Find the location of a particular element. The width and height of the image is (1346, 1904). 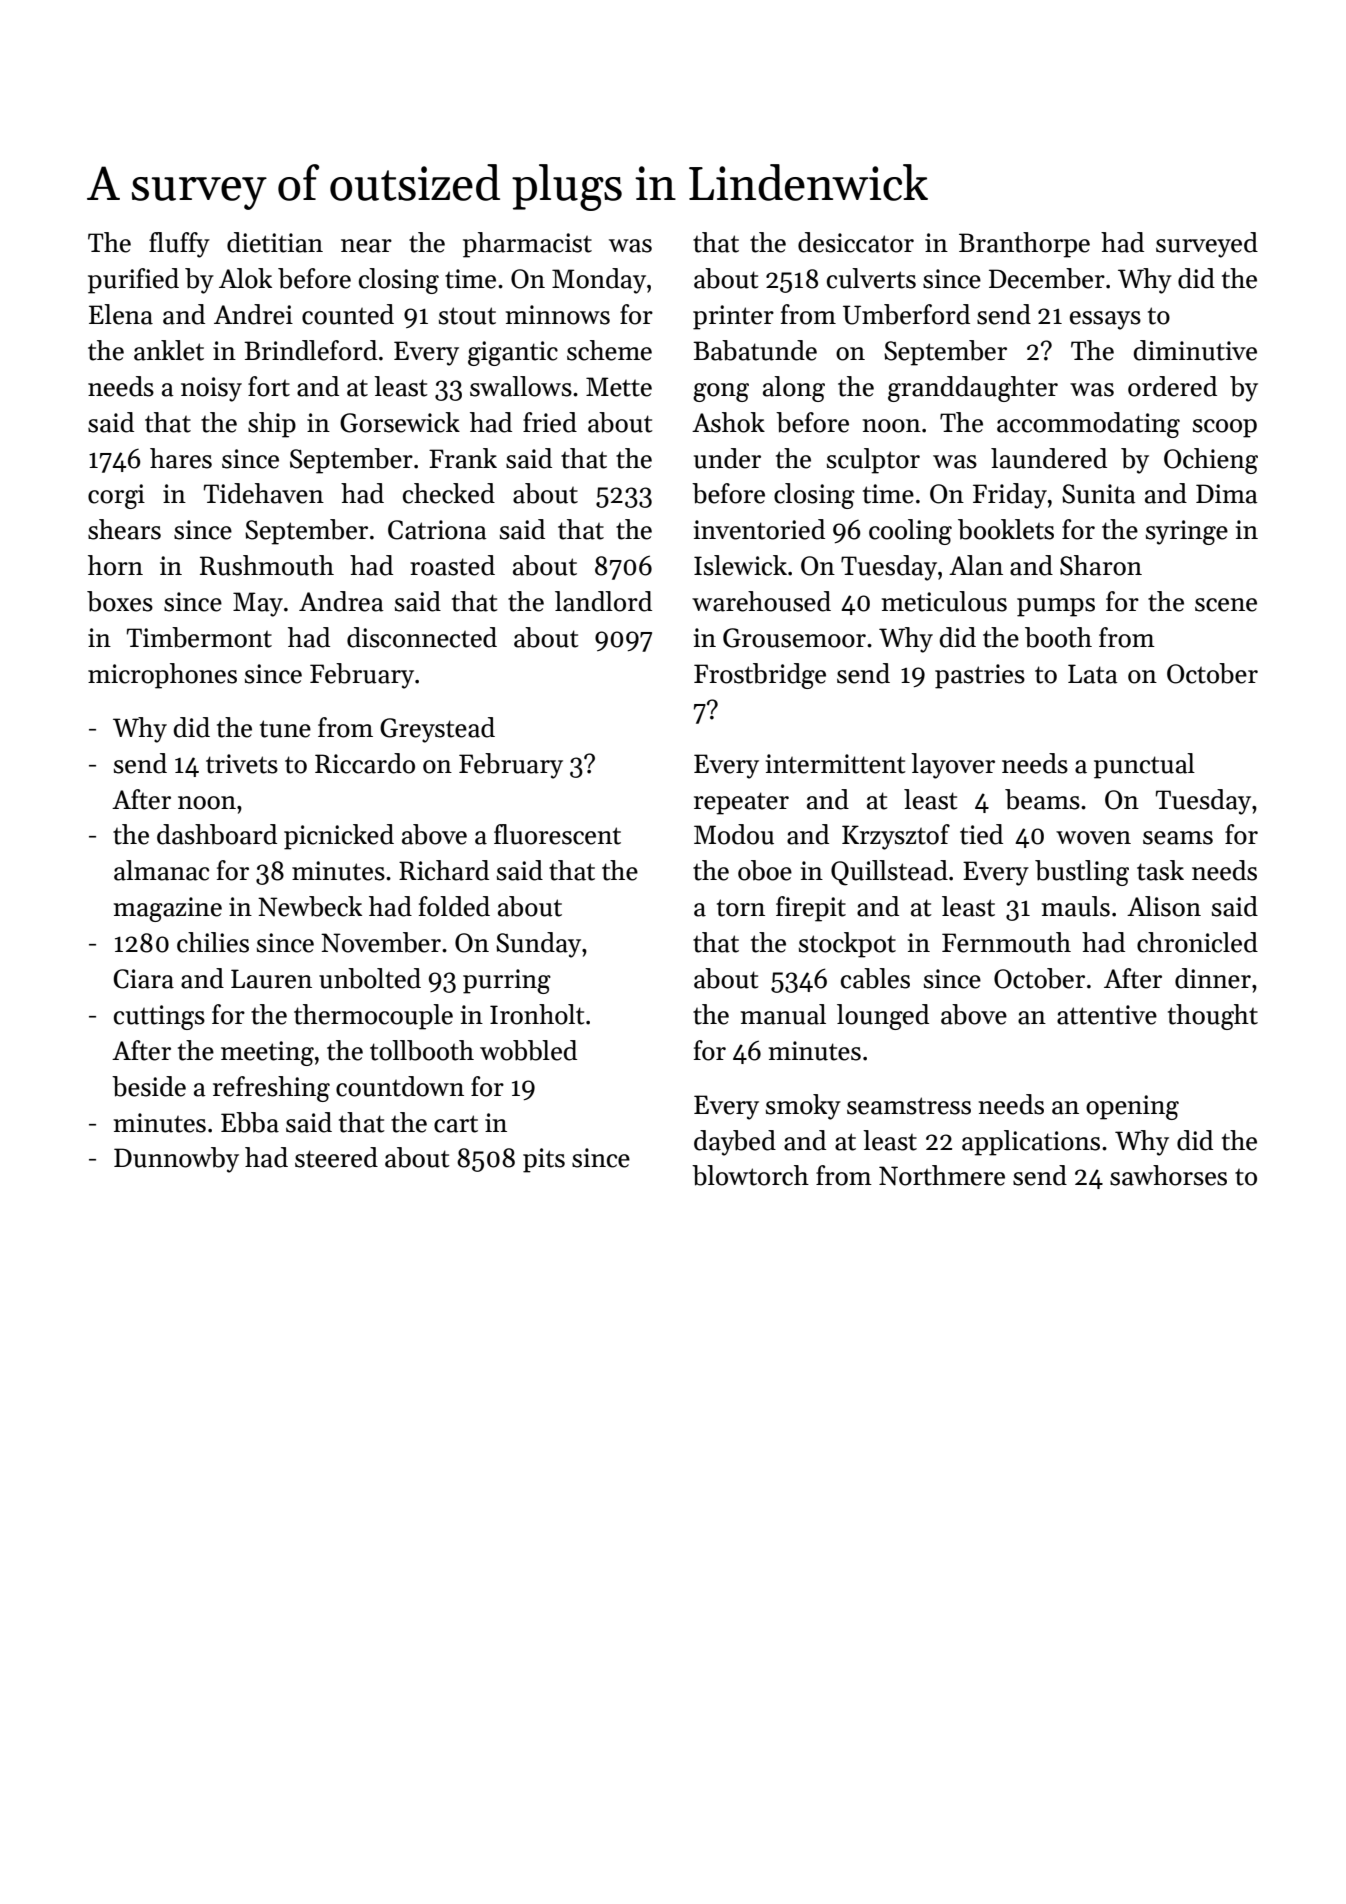

Greystead is located at coordinates (437, 730).
